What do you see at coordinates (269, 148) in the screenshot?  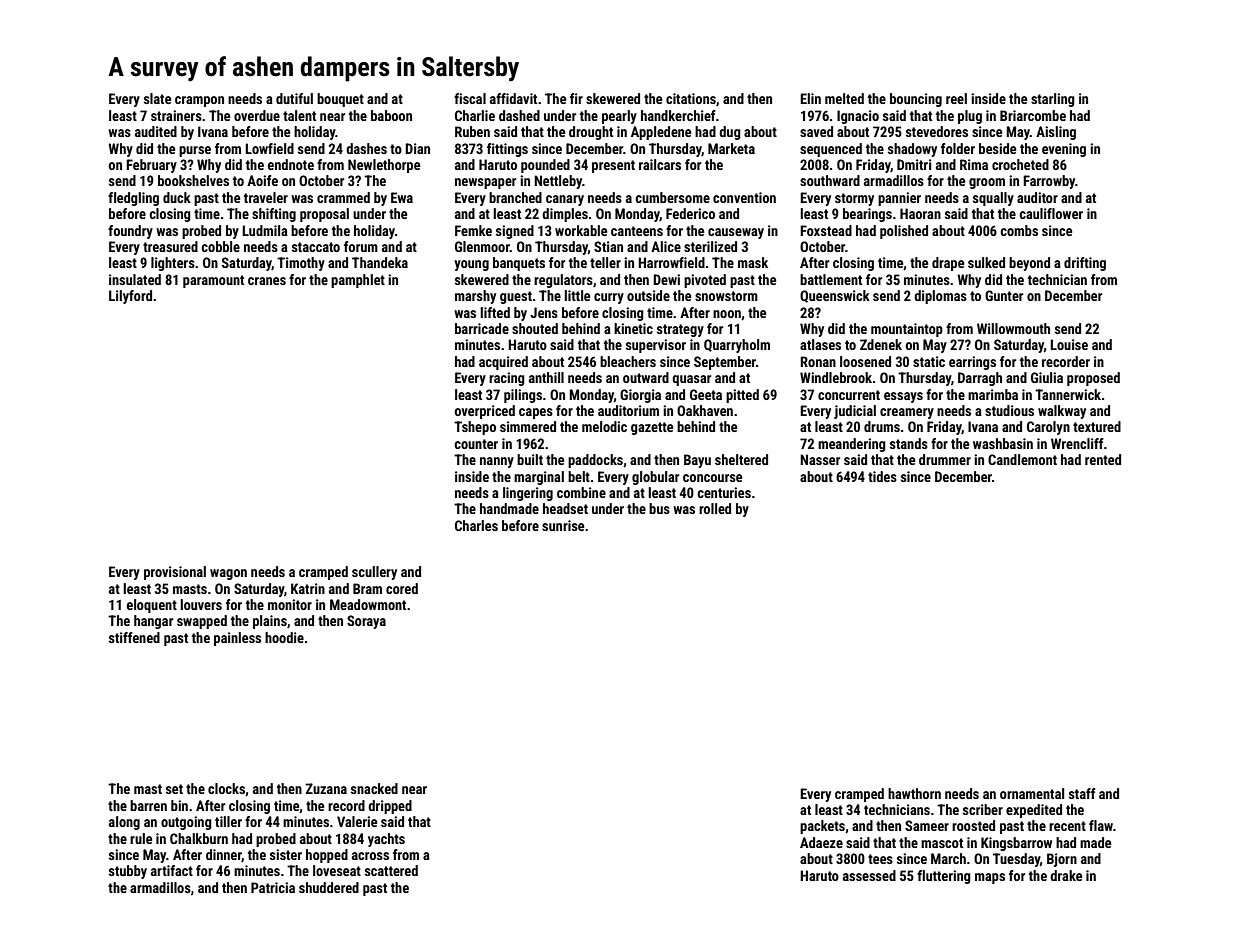 I see `Lowfield` at bounding box center [269, 148].
